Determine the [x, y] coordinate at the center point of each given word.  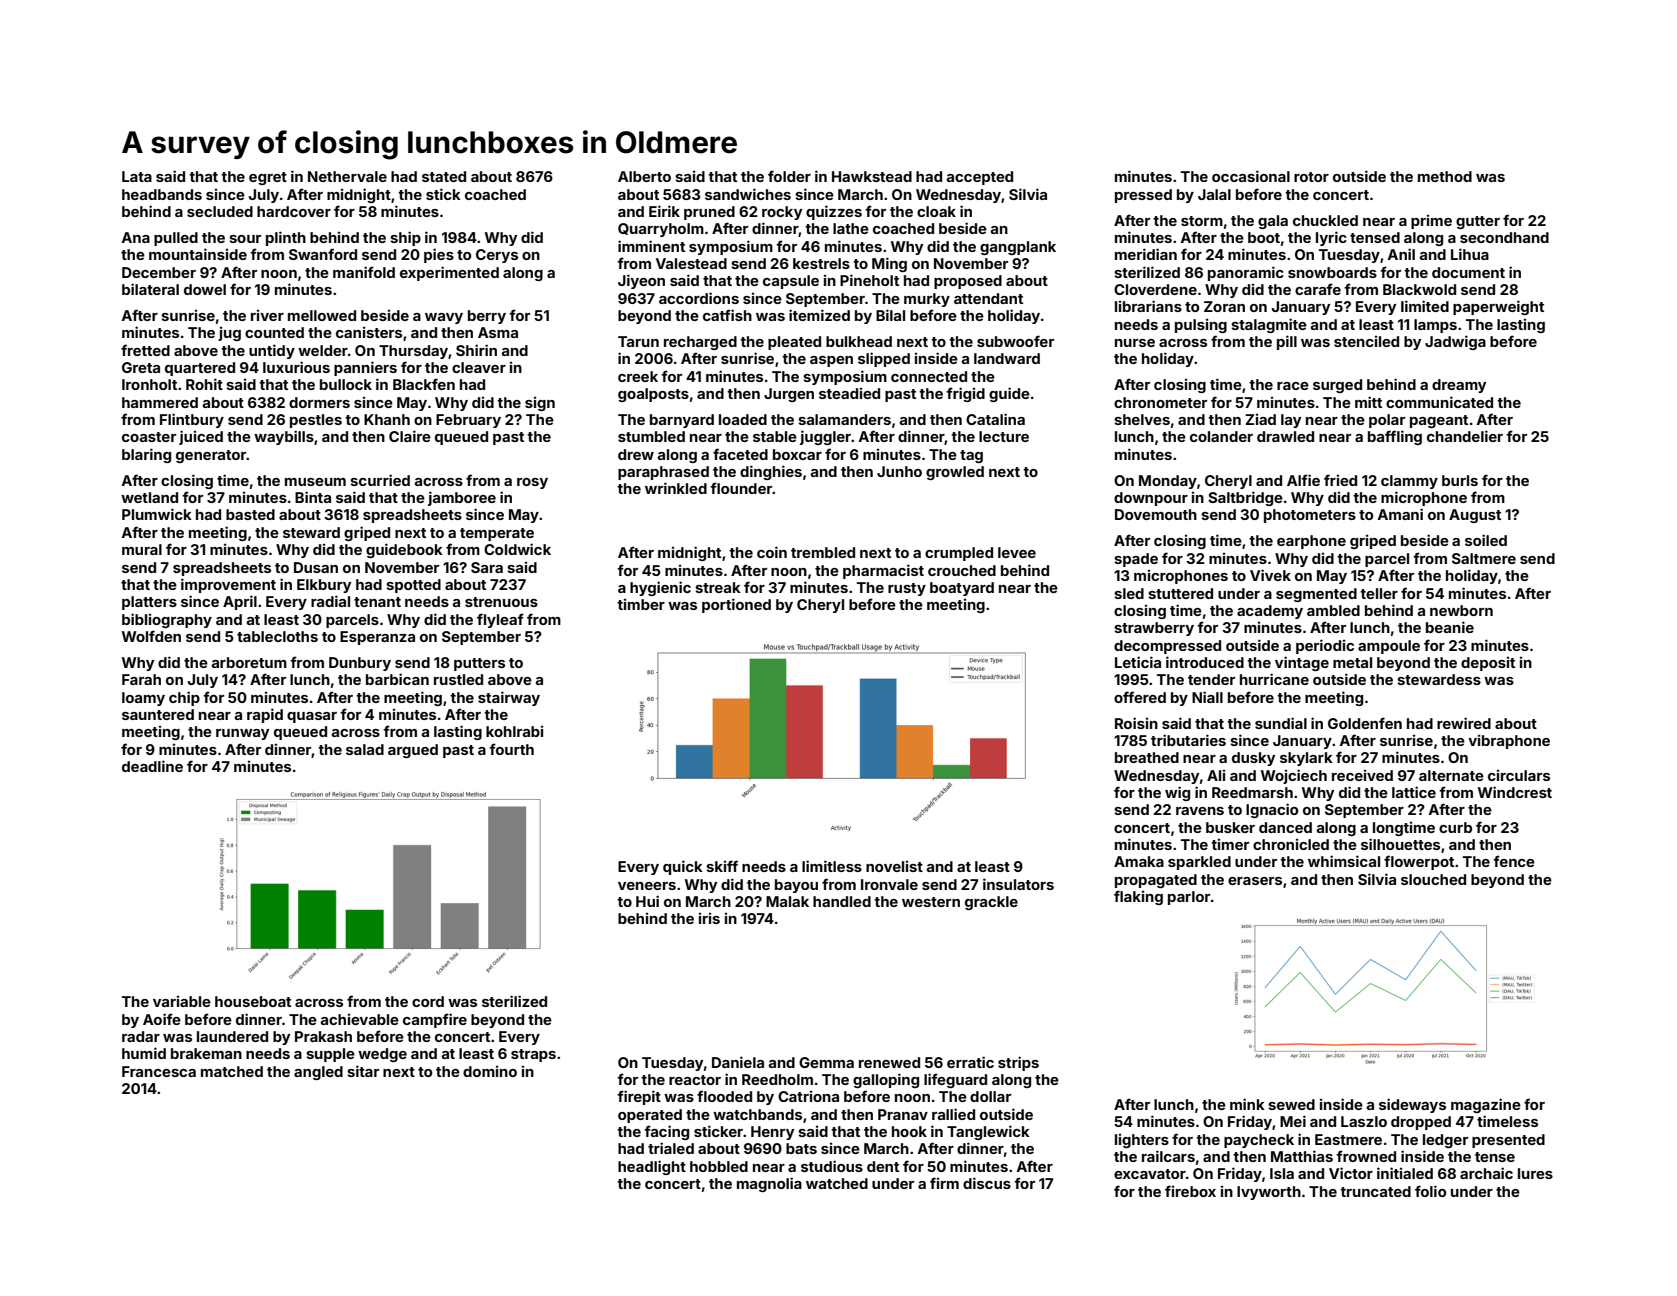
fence [1514, 861]
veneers [647, 886]
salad [365, 749]
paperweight [1498, 307]
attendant [988, 298]
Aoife [162, 1019]
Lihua [1470, 254]
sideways [1412, 1105]
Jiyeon [641, 281]
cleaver [479, 367]
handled [842, 901]
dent [883, 1166]
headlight [652, 1167]
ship [405, 238]
